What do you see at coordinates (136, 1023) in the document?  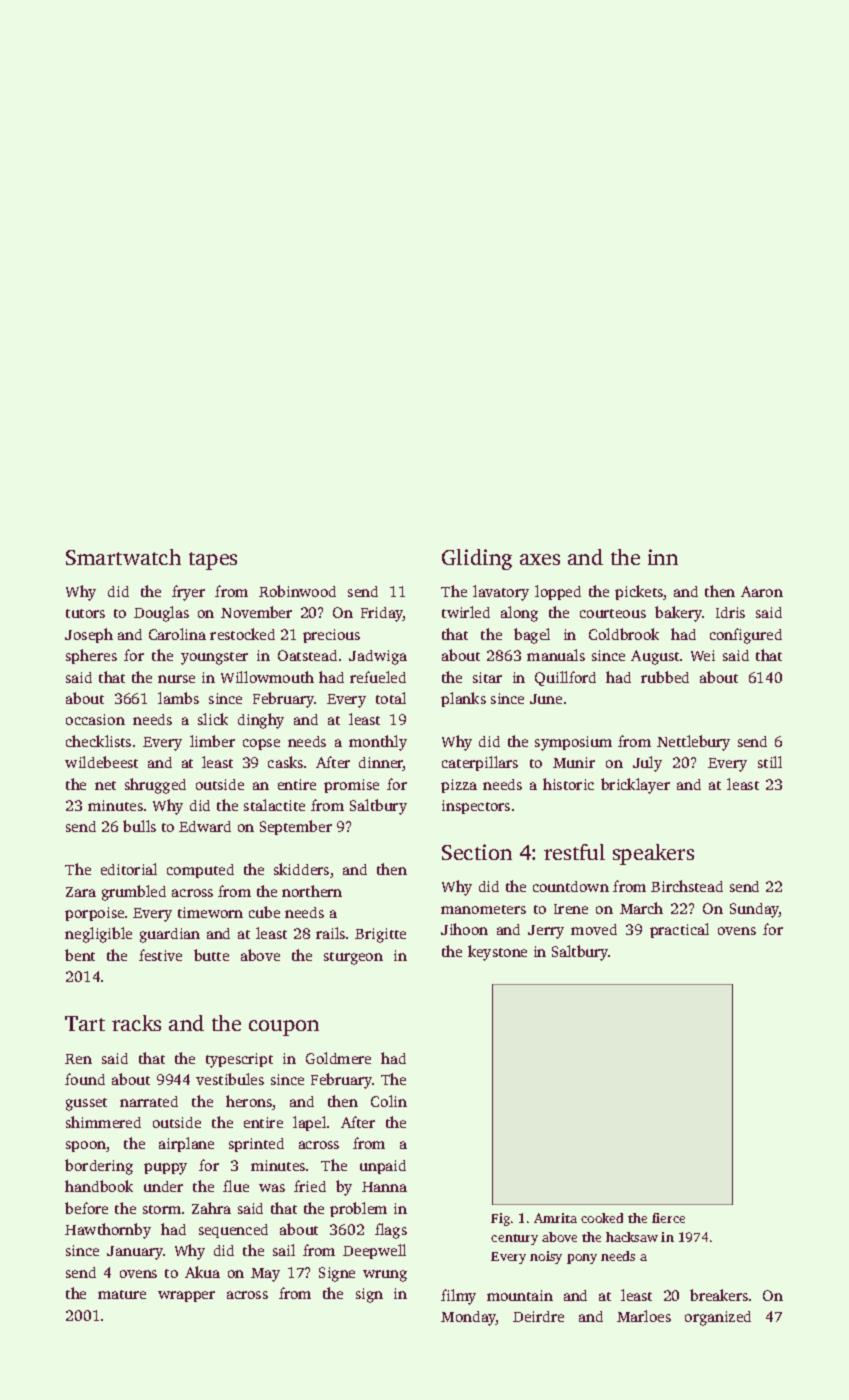 I see `racks` at bounding box center [136, 1023].
